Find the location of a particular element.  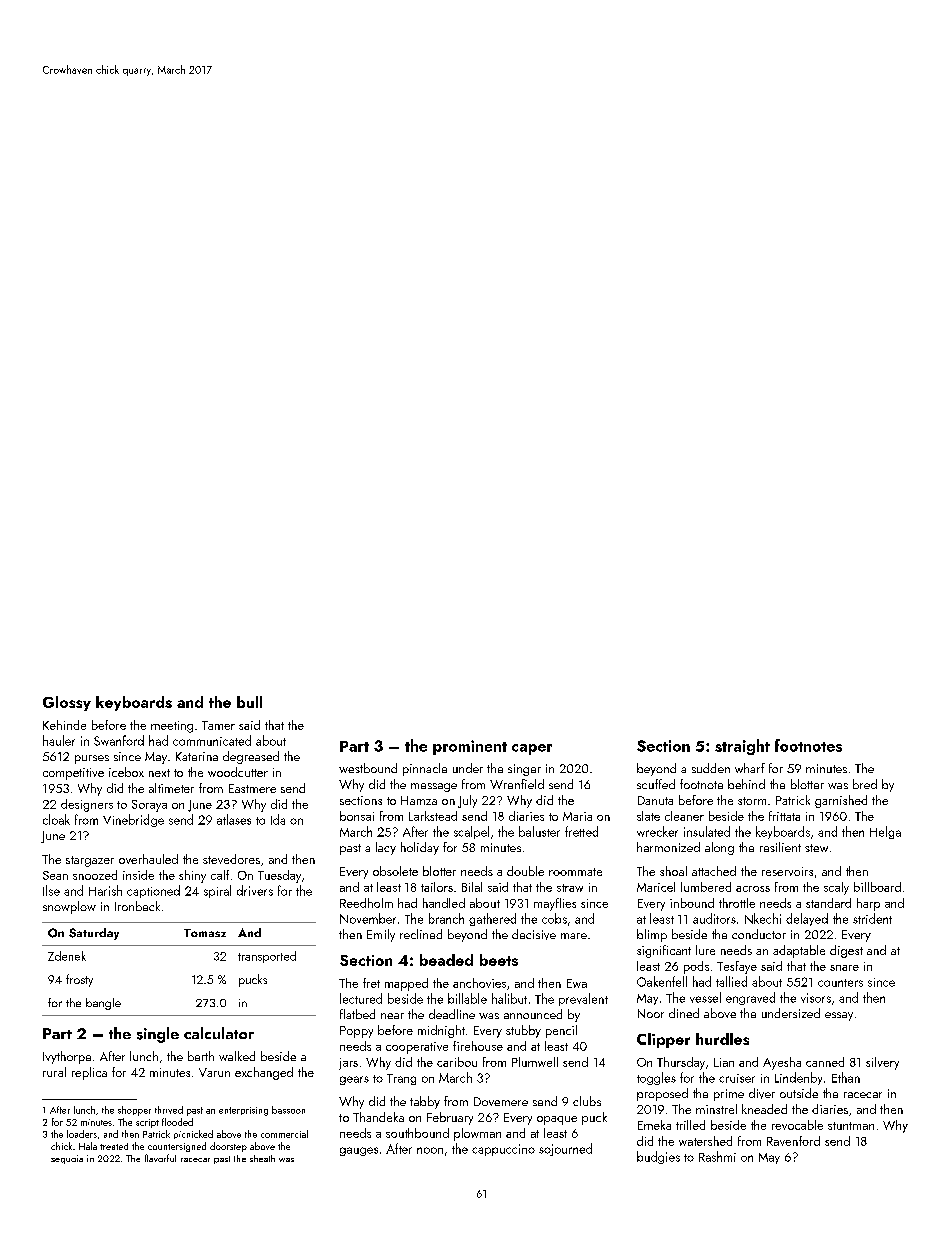

calculator is located at coordinates (219, 1033).
